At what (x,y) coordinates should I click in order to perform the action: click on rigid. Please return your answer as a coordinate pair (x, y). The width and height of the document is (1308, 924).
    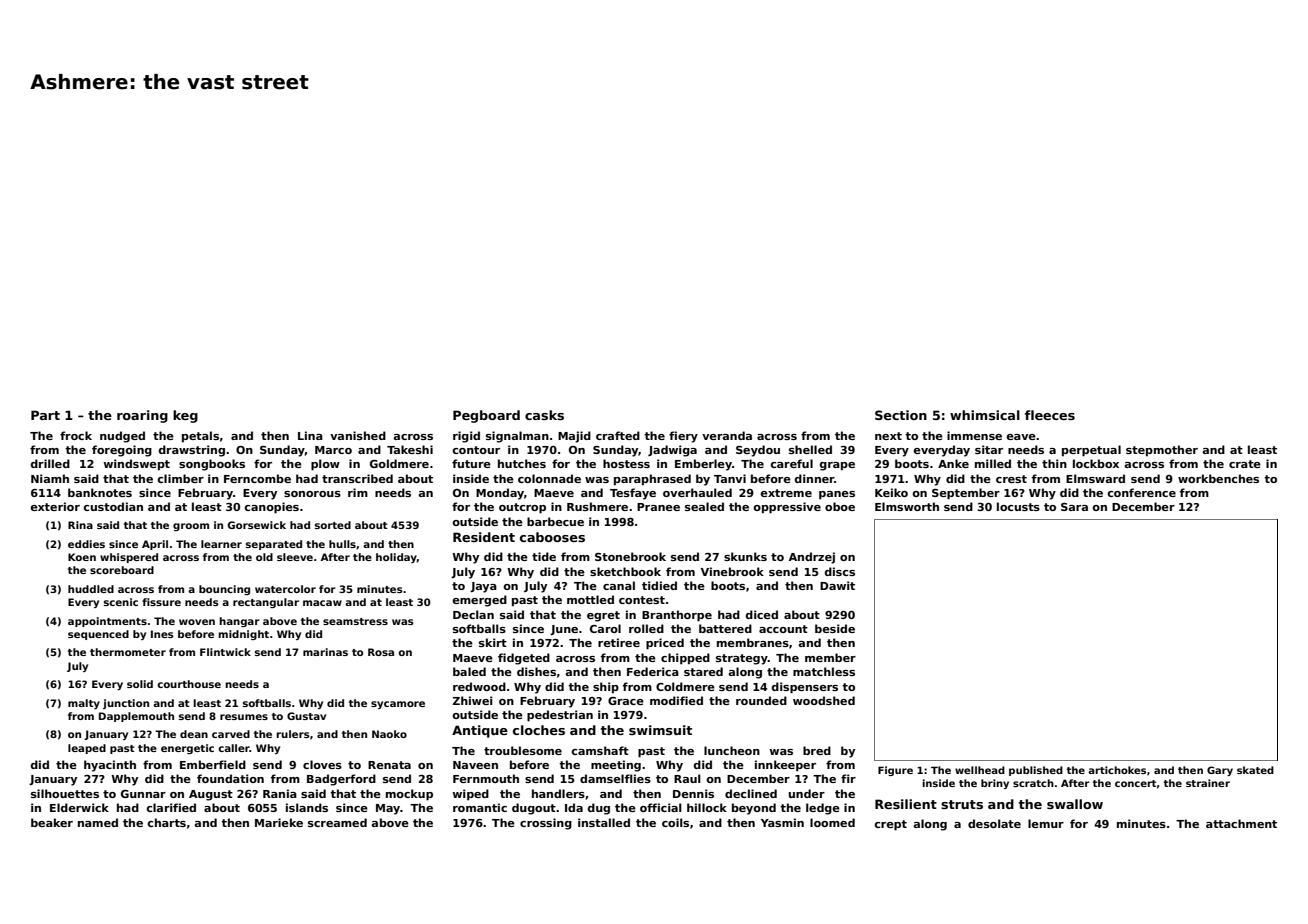
    Looking at the image, I should click on (466, 437).
